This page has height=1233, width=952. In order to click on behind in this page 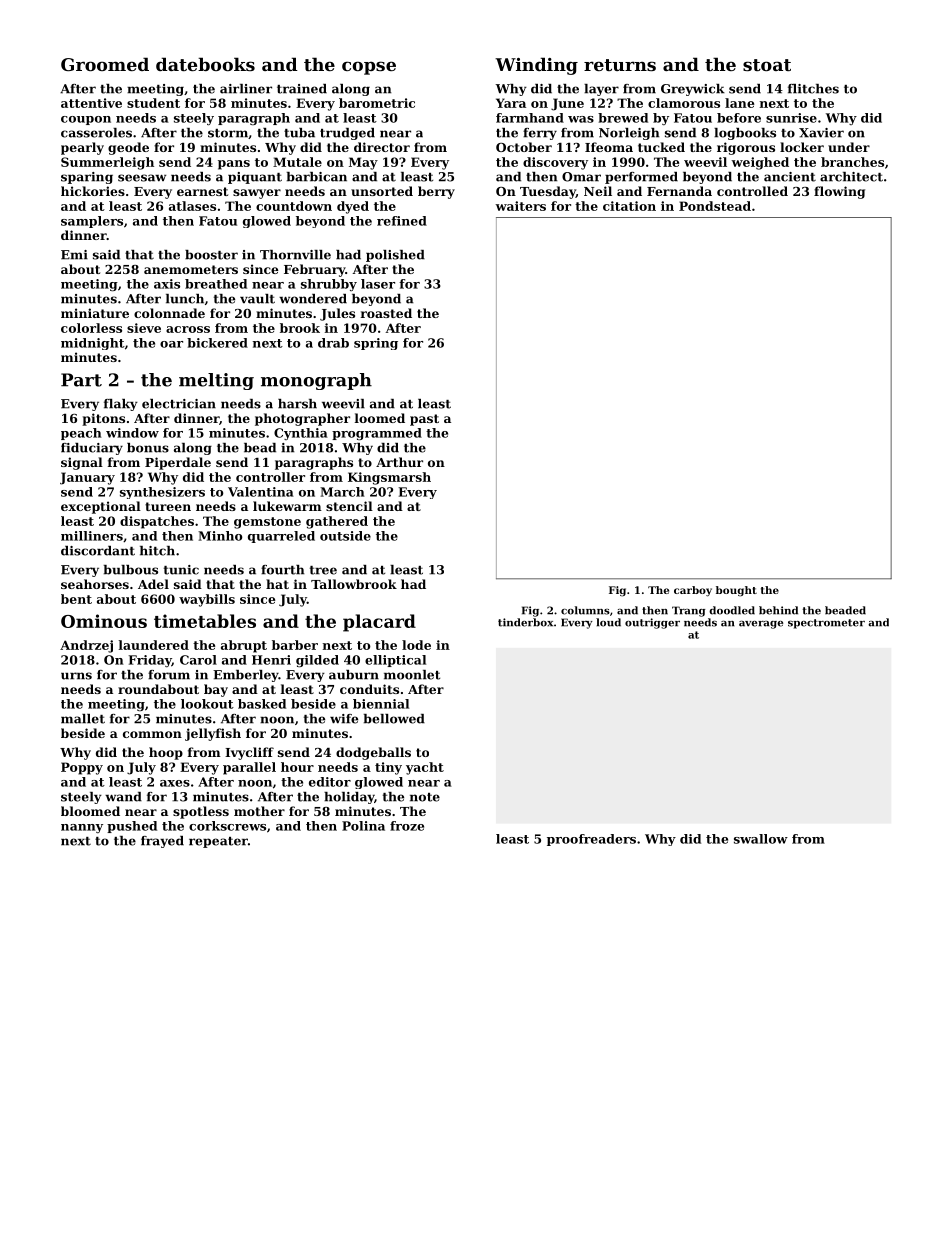, I will do `click(778, 610)`.
